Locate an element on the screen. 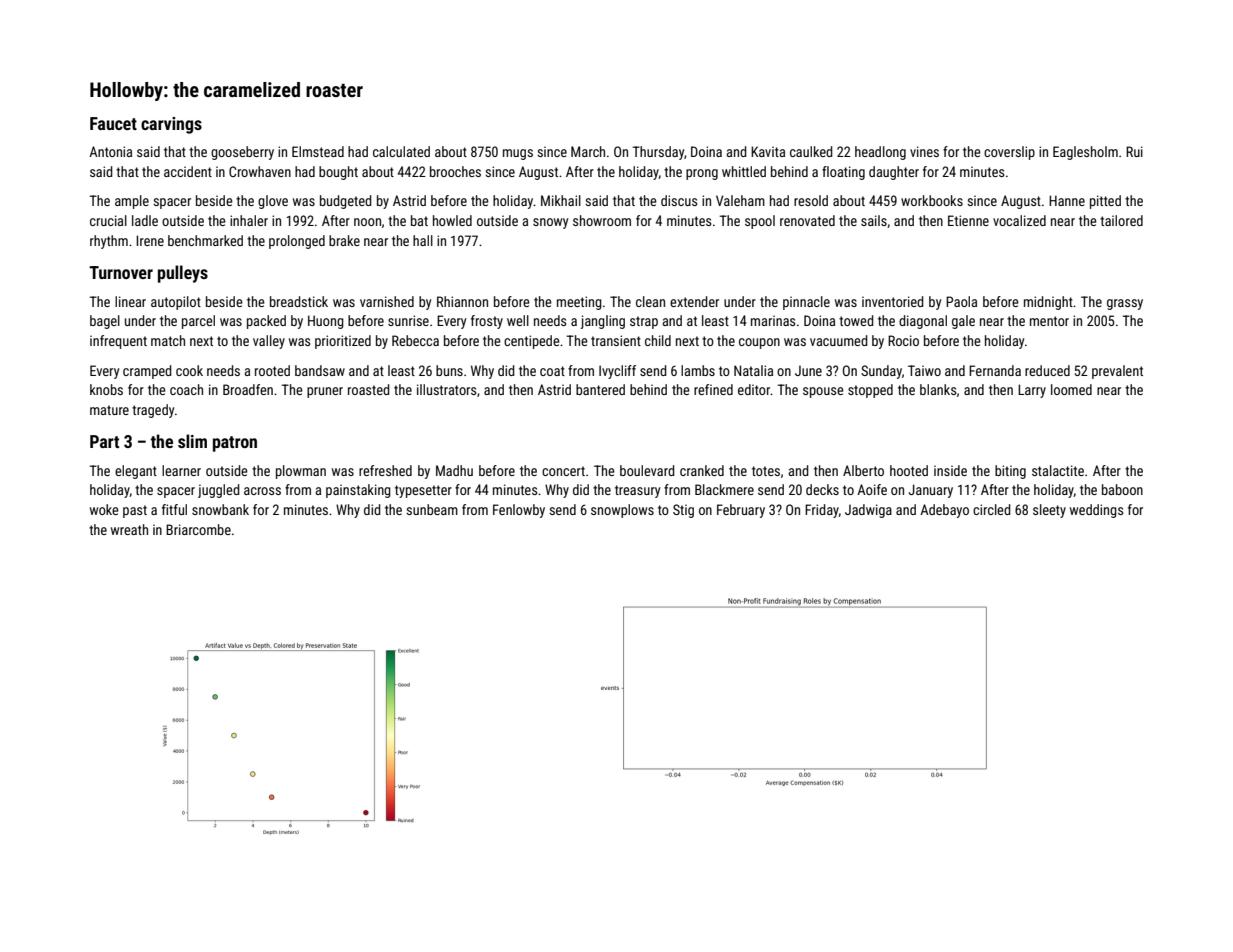 The width and height of the screenshot is (1233, 952). sails is located at coordinates (874, 220).
